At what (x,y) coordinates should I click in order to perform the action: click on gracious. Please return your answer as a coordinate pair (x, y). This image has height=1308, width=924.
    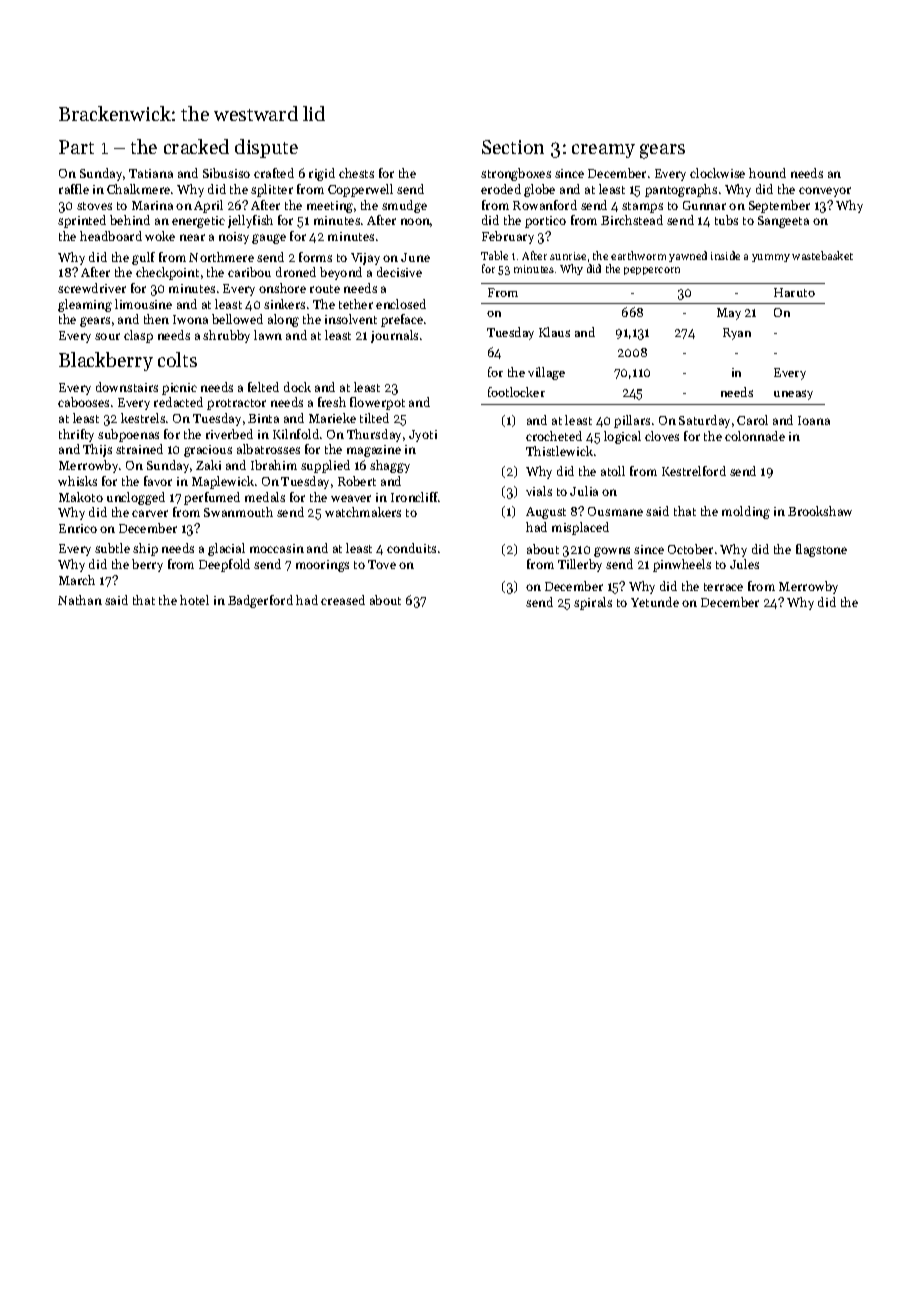
    Looking at the image, I should click on (208, 451).
